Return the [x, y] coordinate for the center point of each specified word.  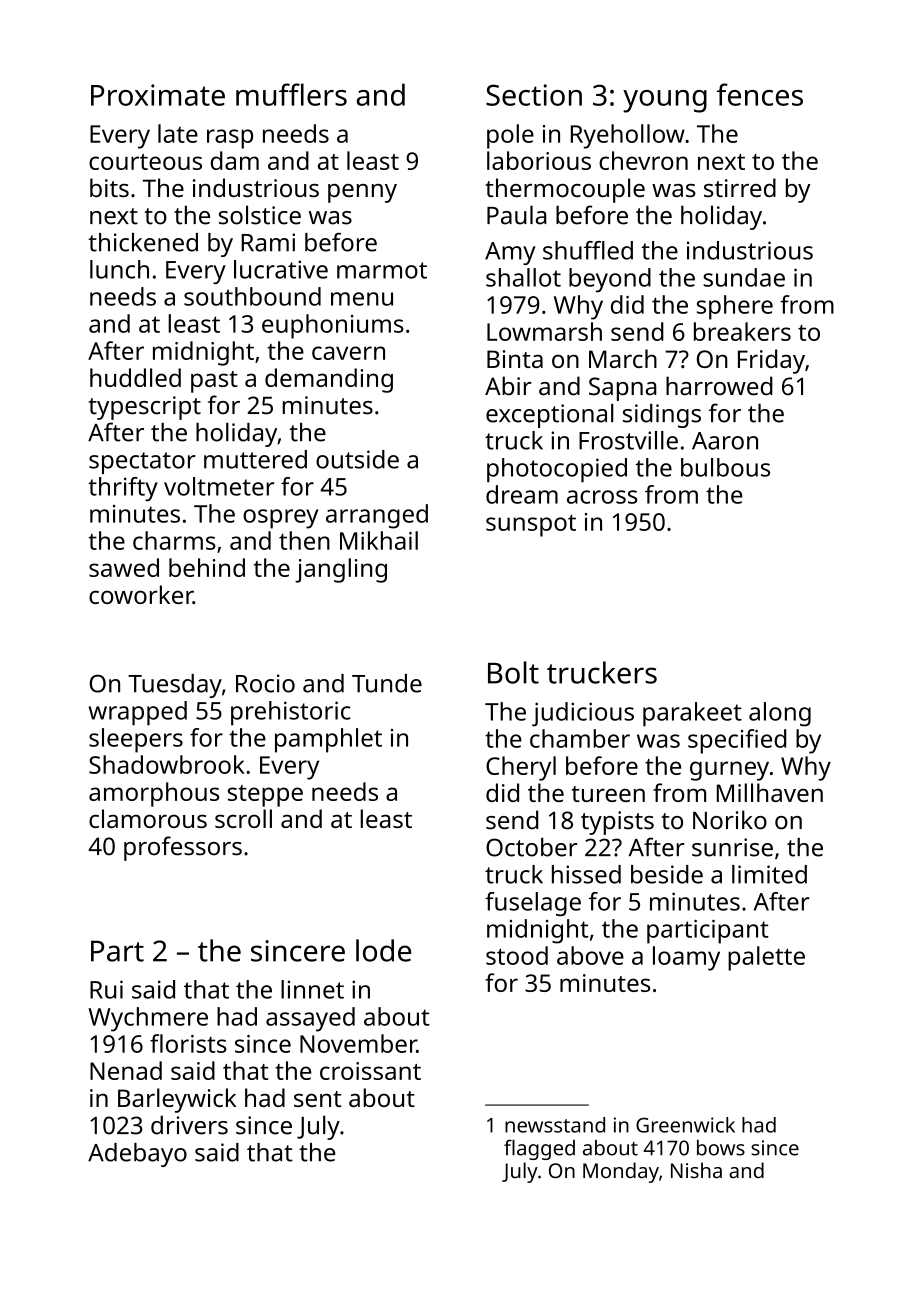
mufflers [291, 94]
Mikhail [379, 540]
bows [721, 1148]
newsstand [555, 1125]
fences [760, 94]
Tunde [387, 683]
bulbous [725, 467]
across [602, 497]
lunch [119, 269]
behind [207, 567]
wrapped [138, 713]
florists [188, 1043]
